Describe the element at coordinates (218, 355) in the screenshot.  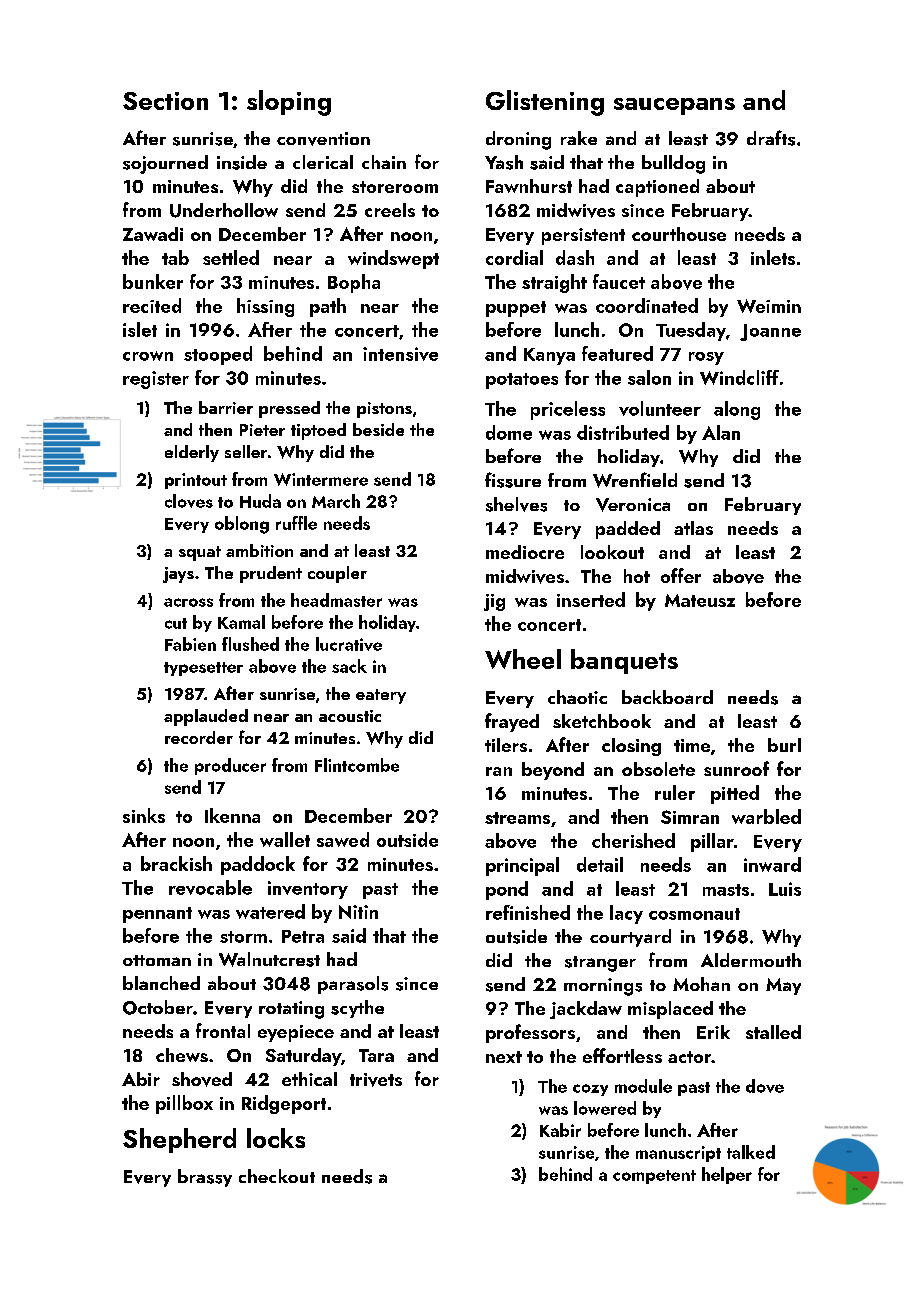
I see `stooped` at that location.
